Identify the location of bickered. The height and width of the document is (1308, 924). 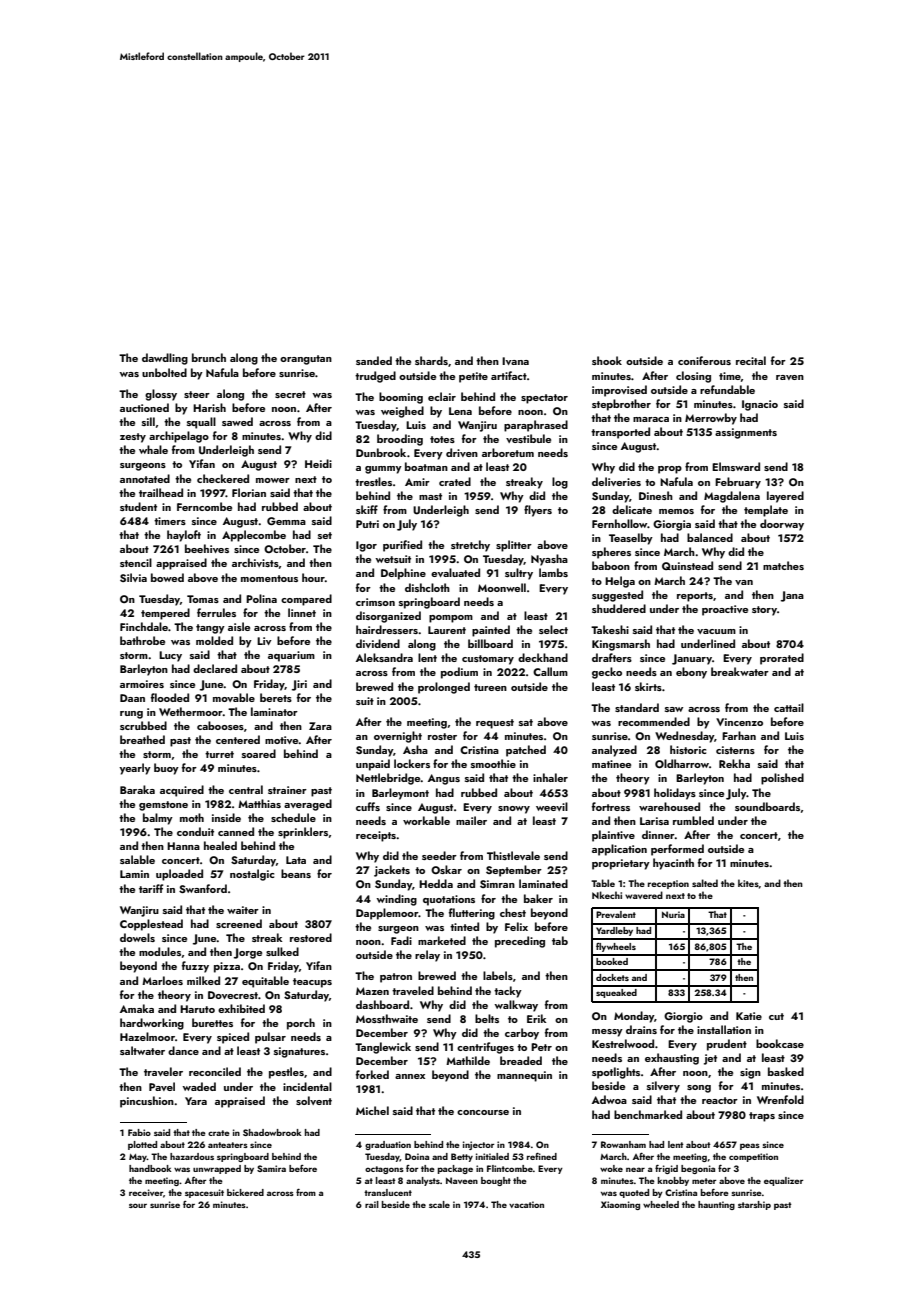
(245, 1192).
